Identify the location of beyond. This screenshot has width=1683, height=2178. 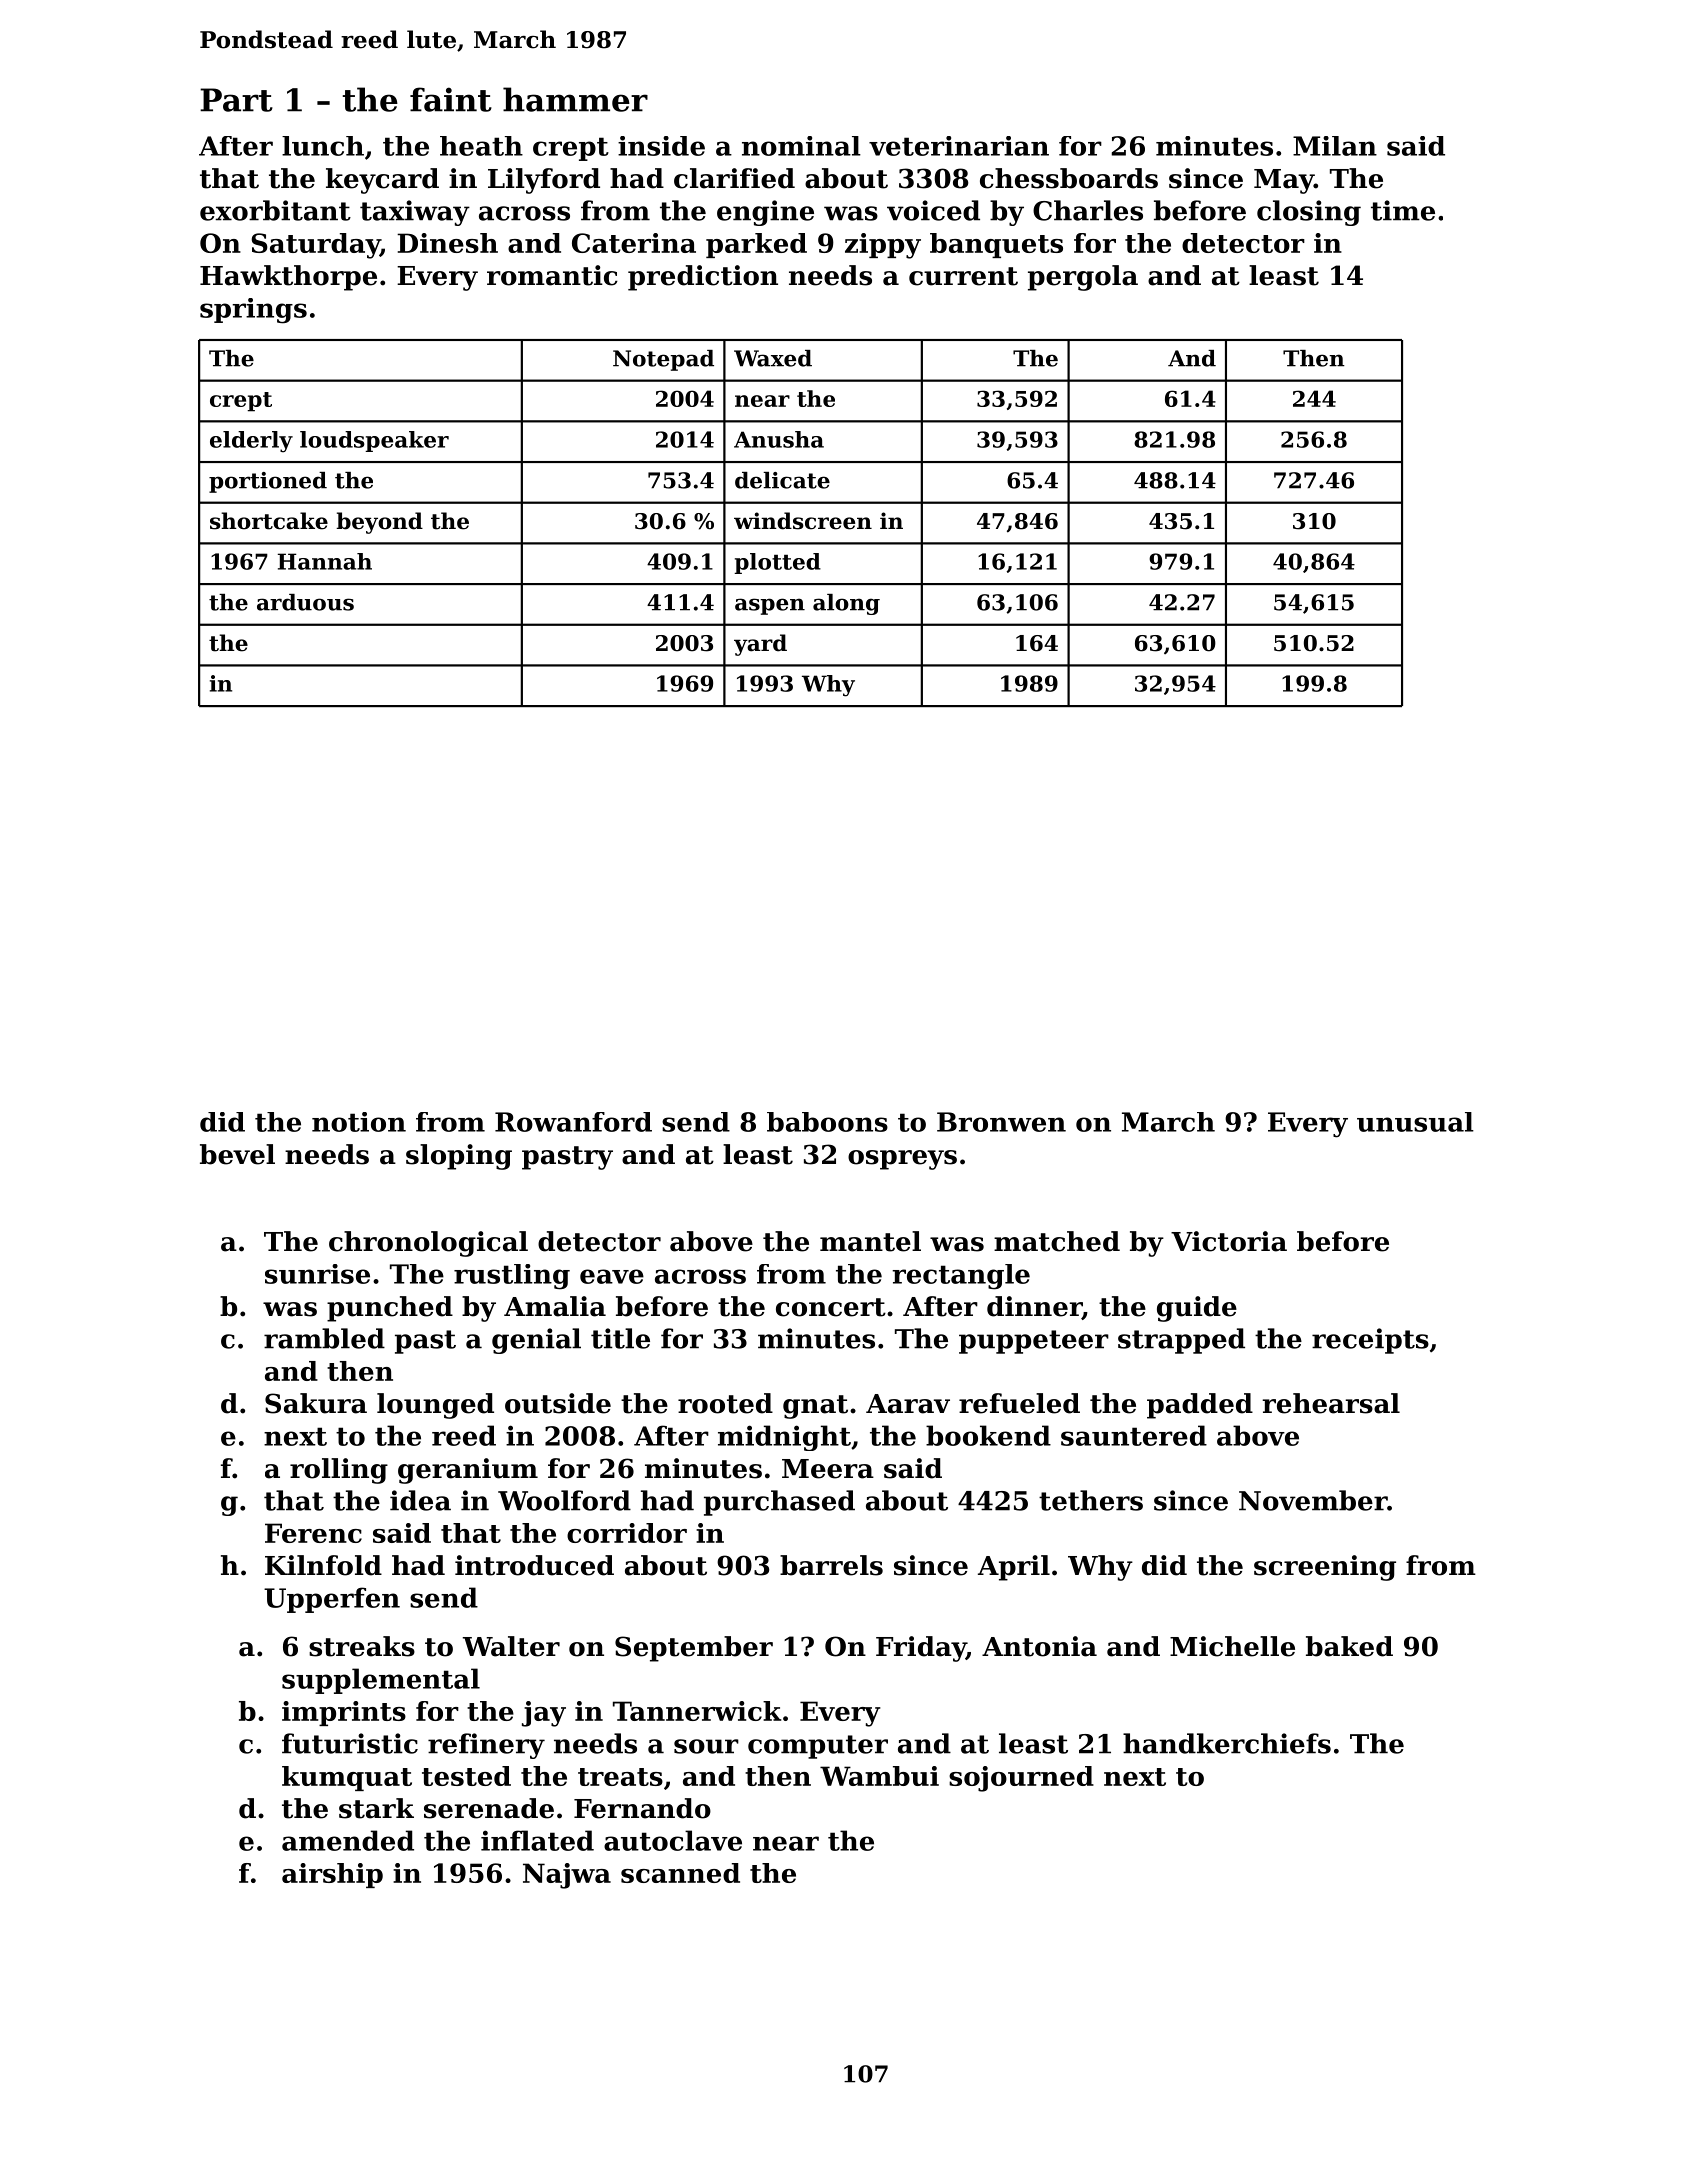
(379, 523).
